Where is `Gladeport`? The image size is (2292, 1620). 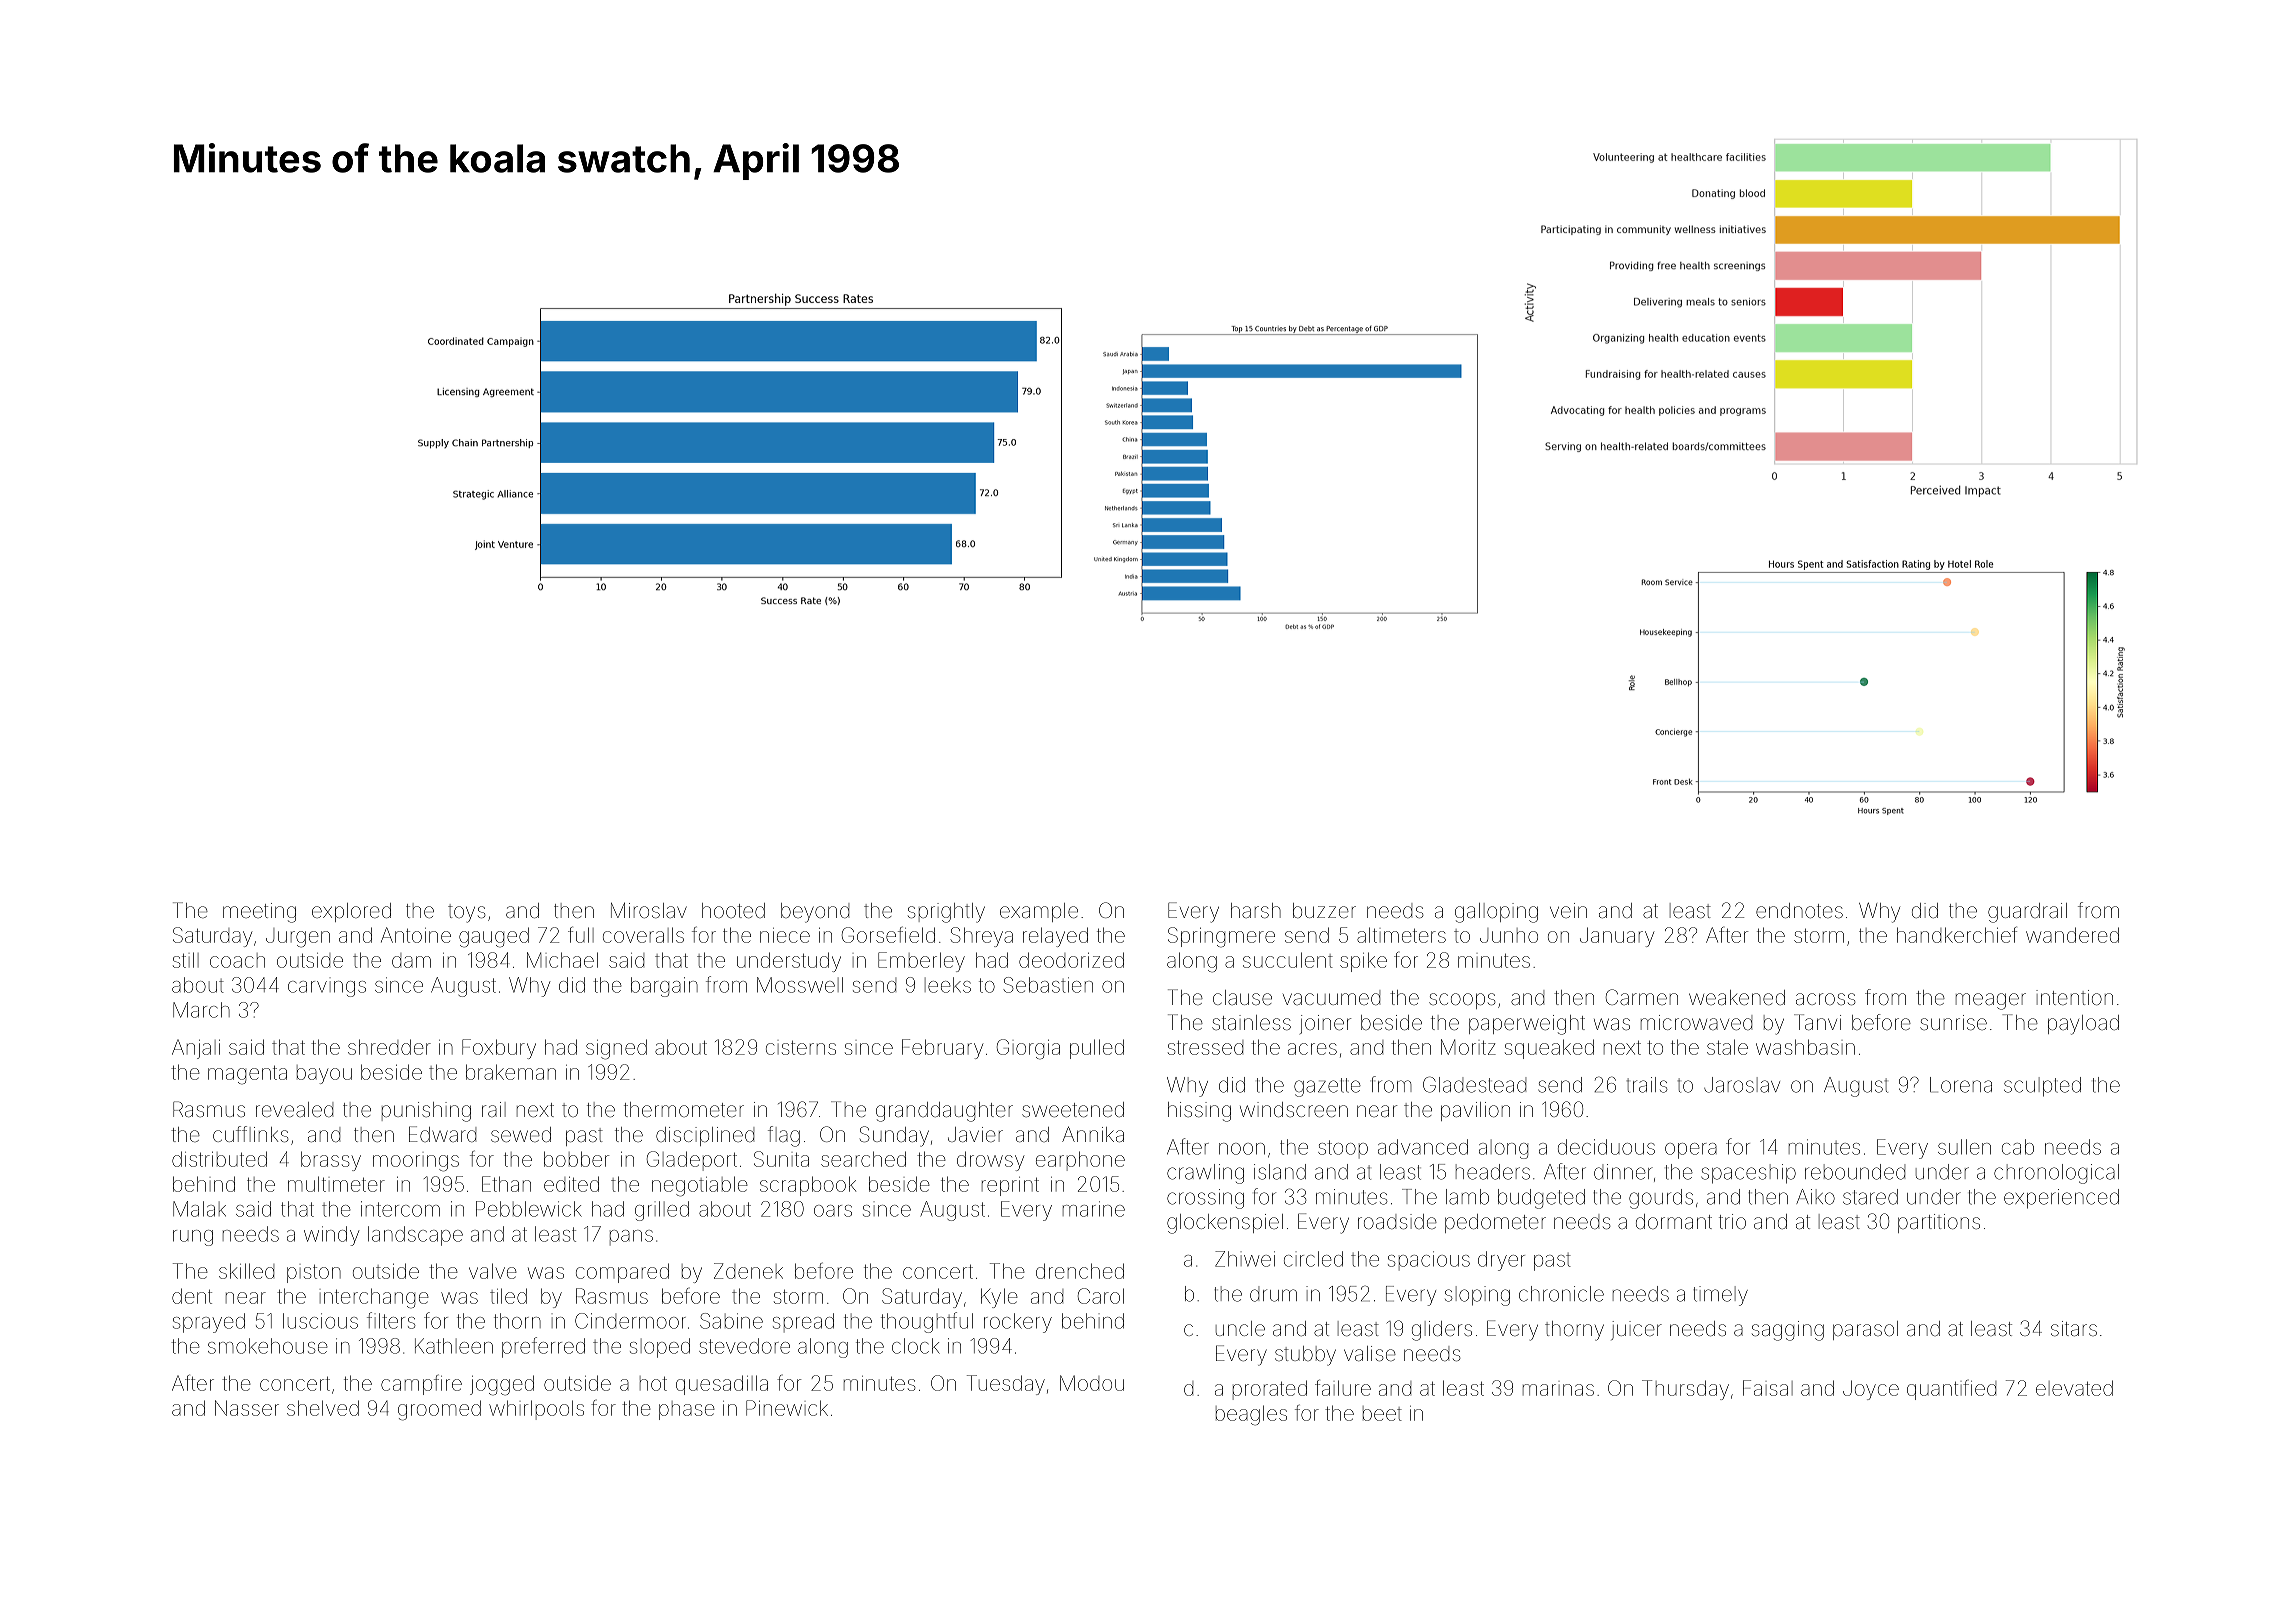
Gladeport is located at coordinates (692, 1161).
